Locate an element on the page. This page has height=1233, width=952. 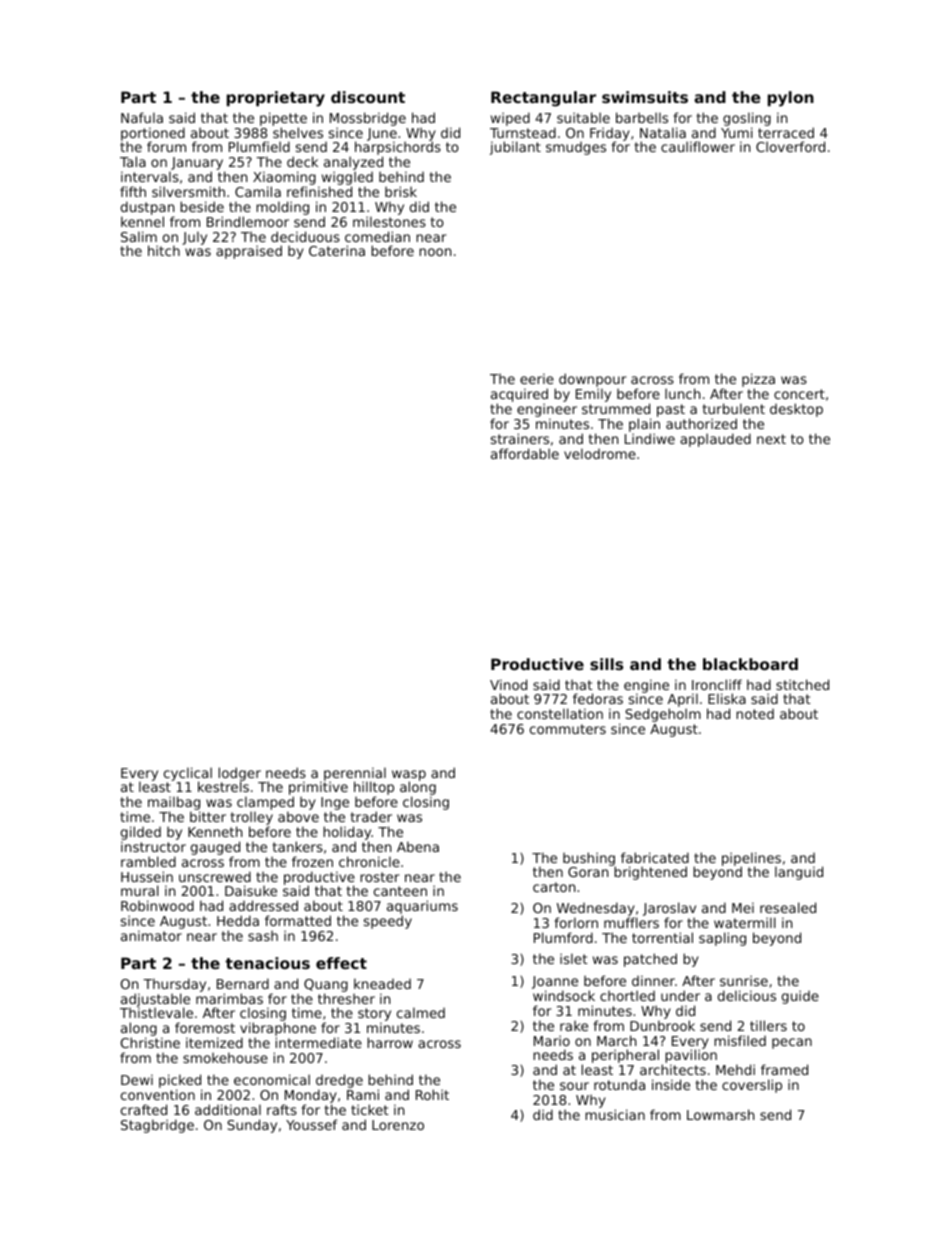
strainers is located at coordinates (520, 438).
